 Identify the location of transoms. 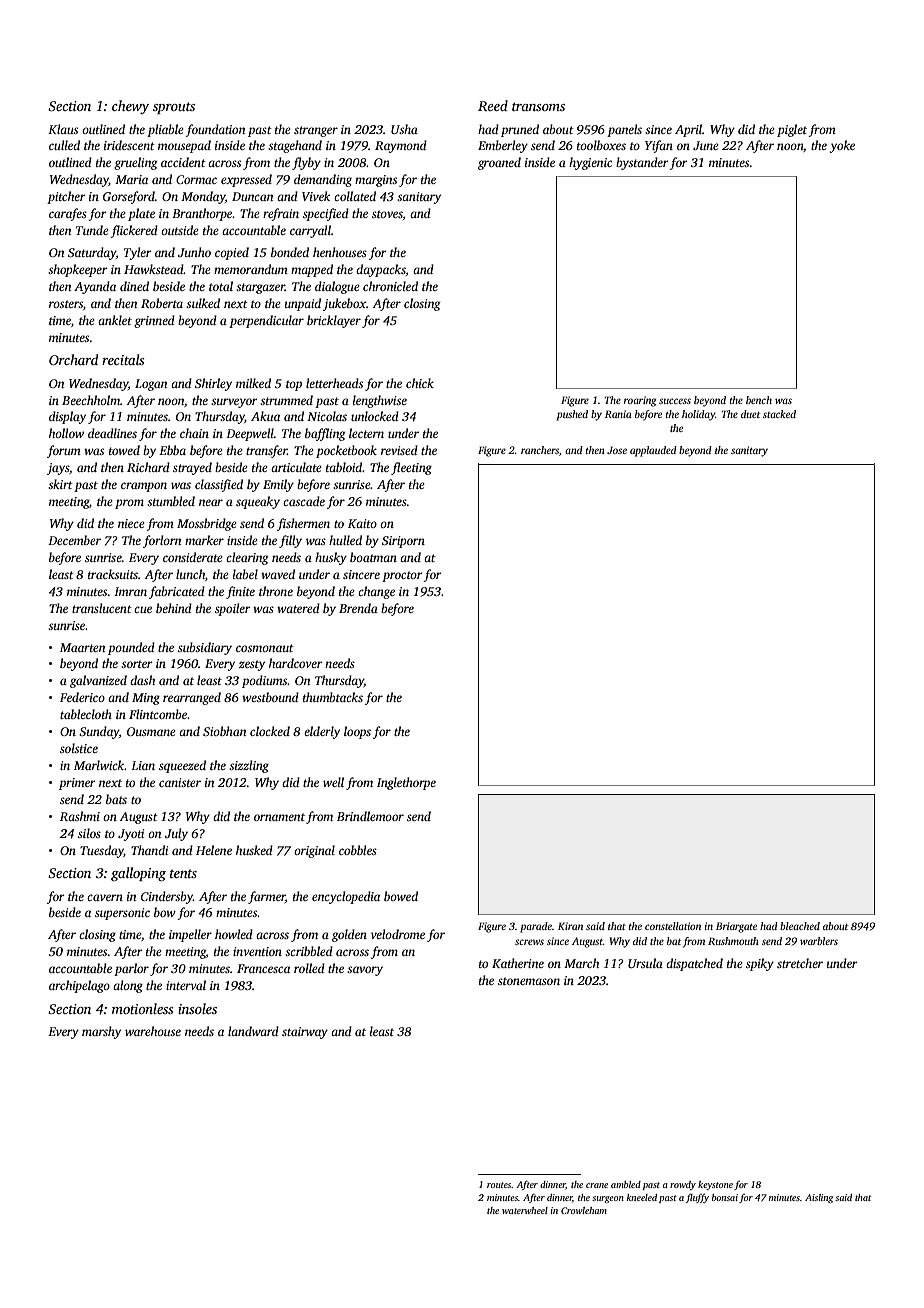
(538, 106).
